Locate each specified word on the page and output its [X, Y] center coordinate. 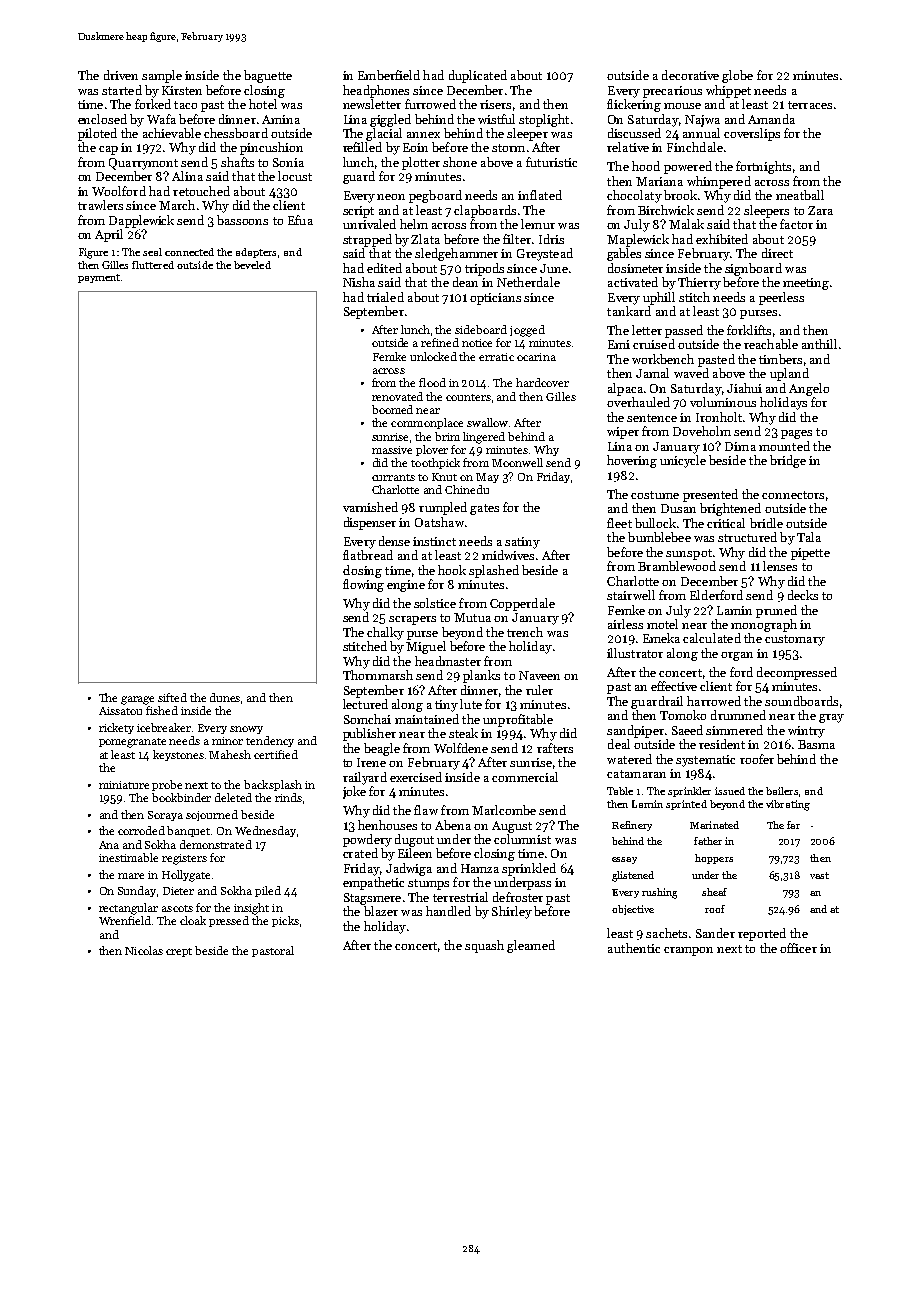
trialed [385, 297]
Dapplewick [141, 221]
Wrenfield [125, 920]
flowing [363, 585]
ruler [539, 690]
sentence [652, 418]
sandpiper [635, 731]
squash [484, 946]
